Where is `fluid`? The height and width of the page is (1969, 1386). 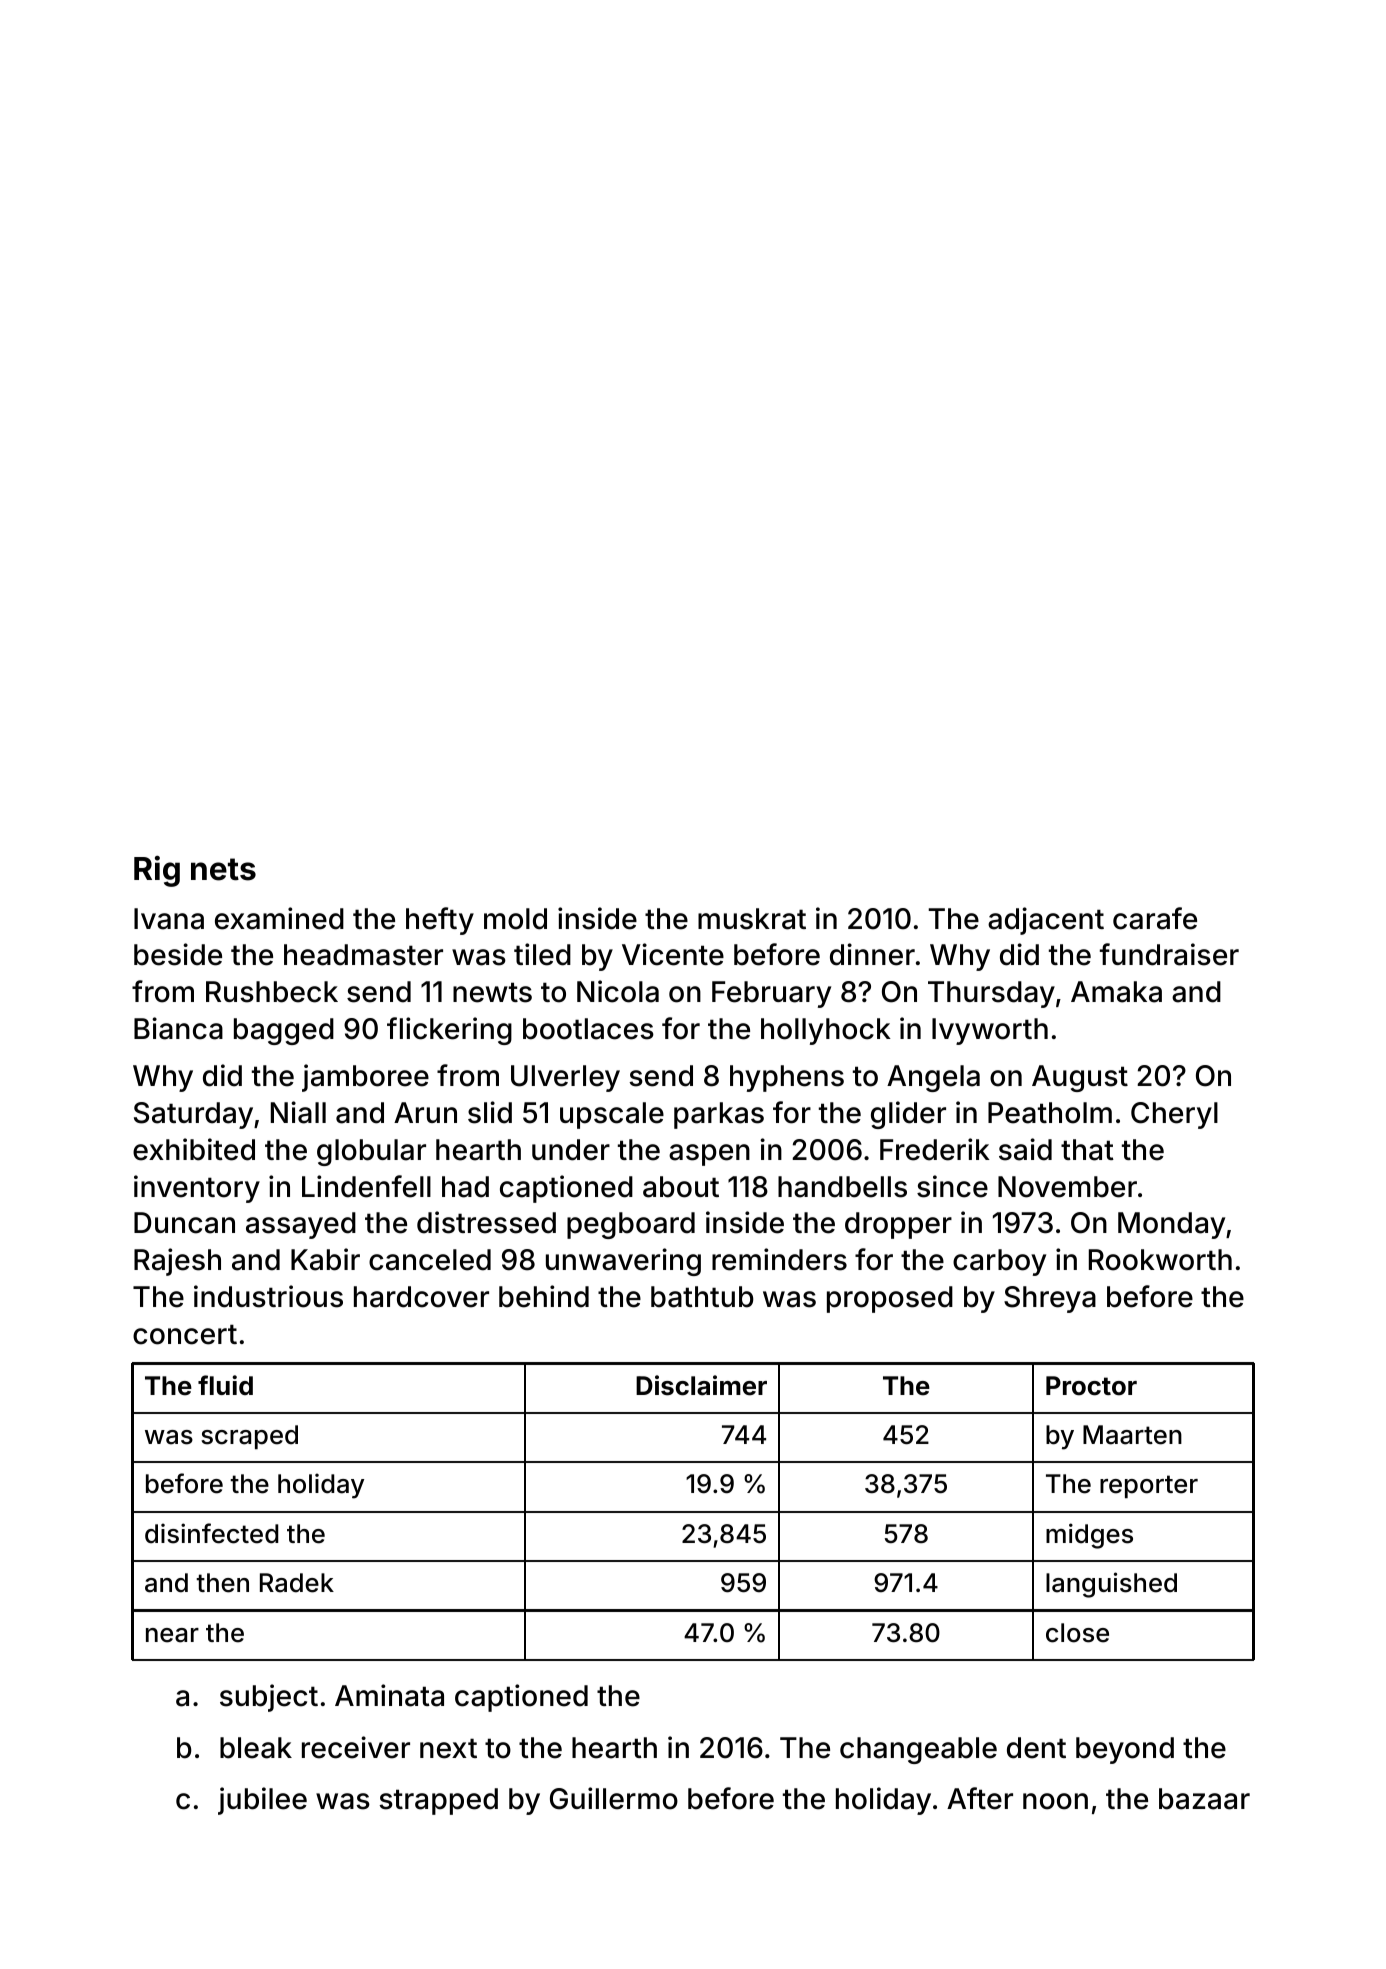
fluid is located at coordinates (225, 1385).
